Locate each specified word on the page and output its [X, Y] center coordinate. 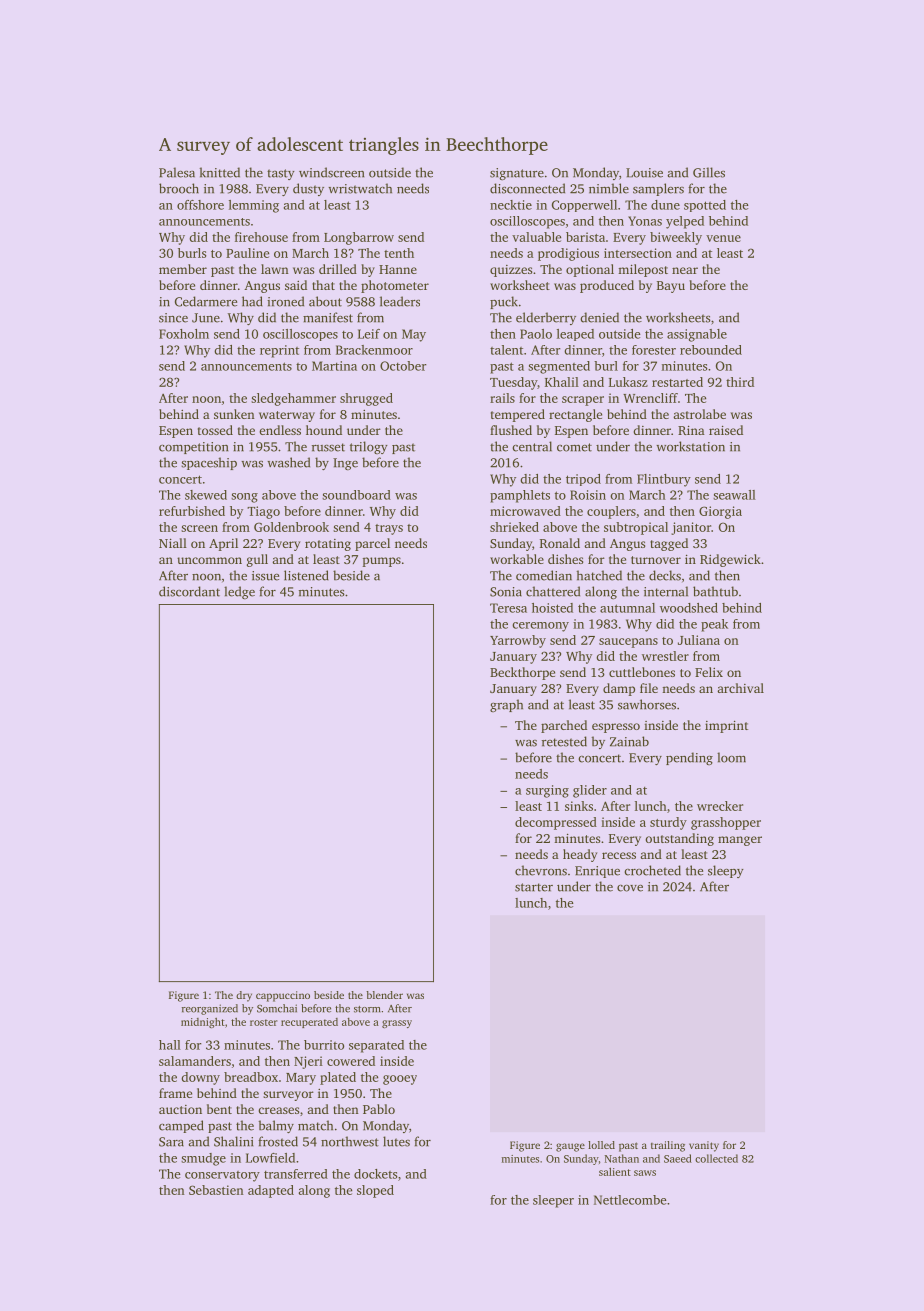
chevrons [541, 870]
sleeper [553, 1201]
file [649, 688]
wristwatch [360, 188]
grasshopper [726, 823]
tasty [281, 174]
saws [645, 1173]
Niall [173, 543]
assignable [697, 335]
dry [244, 996]
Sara [171, 1142]
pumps [382, 562]
